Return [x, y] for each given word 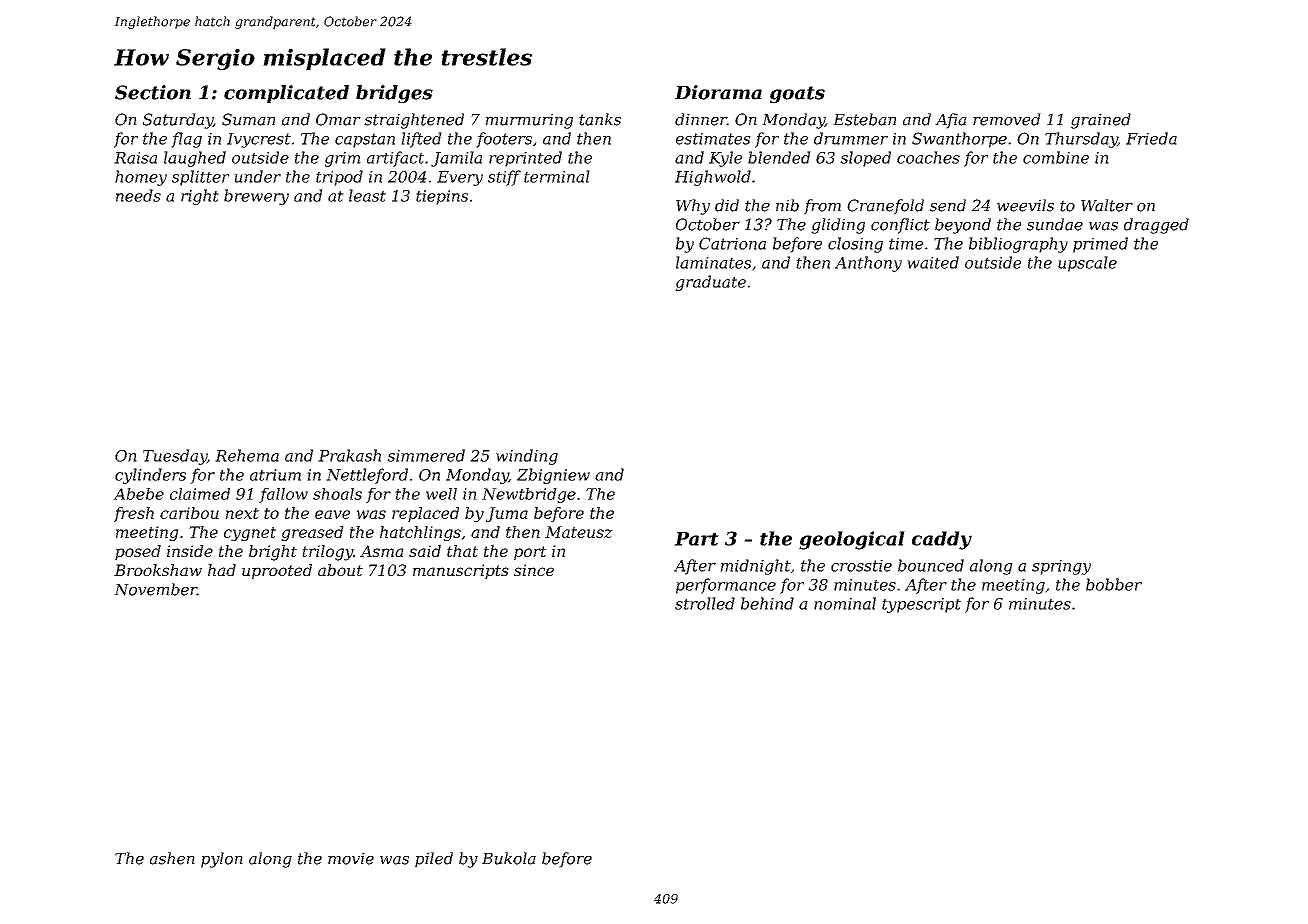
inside [190, 551]
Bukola [509, 858]
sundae [1055, 224]
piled [434, 860]
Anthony [868, 264]
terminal [557, 176]
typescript [921, 605]
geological [852, 540]
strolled [705, 603]
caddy [942, 540]
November [155, 589]
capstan [365, 140]
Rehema [247, 455]
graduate [710, 283]
